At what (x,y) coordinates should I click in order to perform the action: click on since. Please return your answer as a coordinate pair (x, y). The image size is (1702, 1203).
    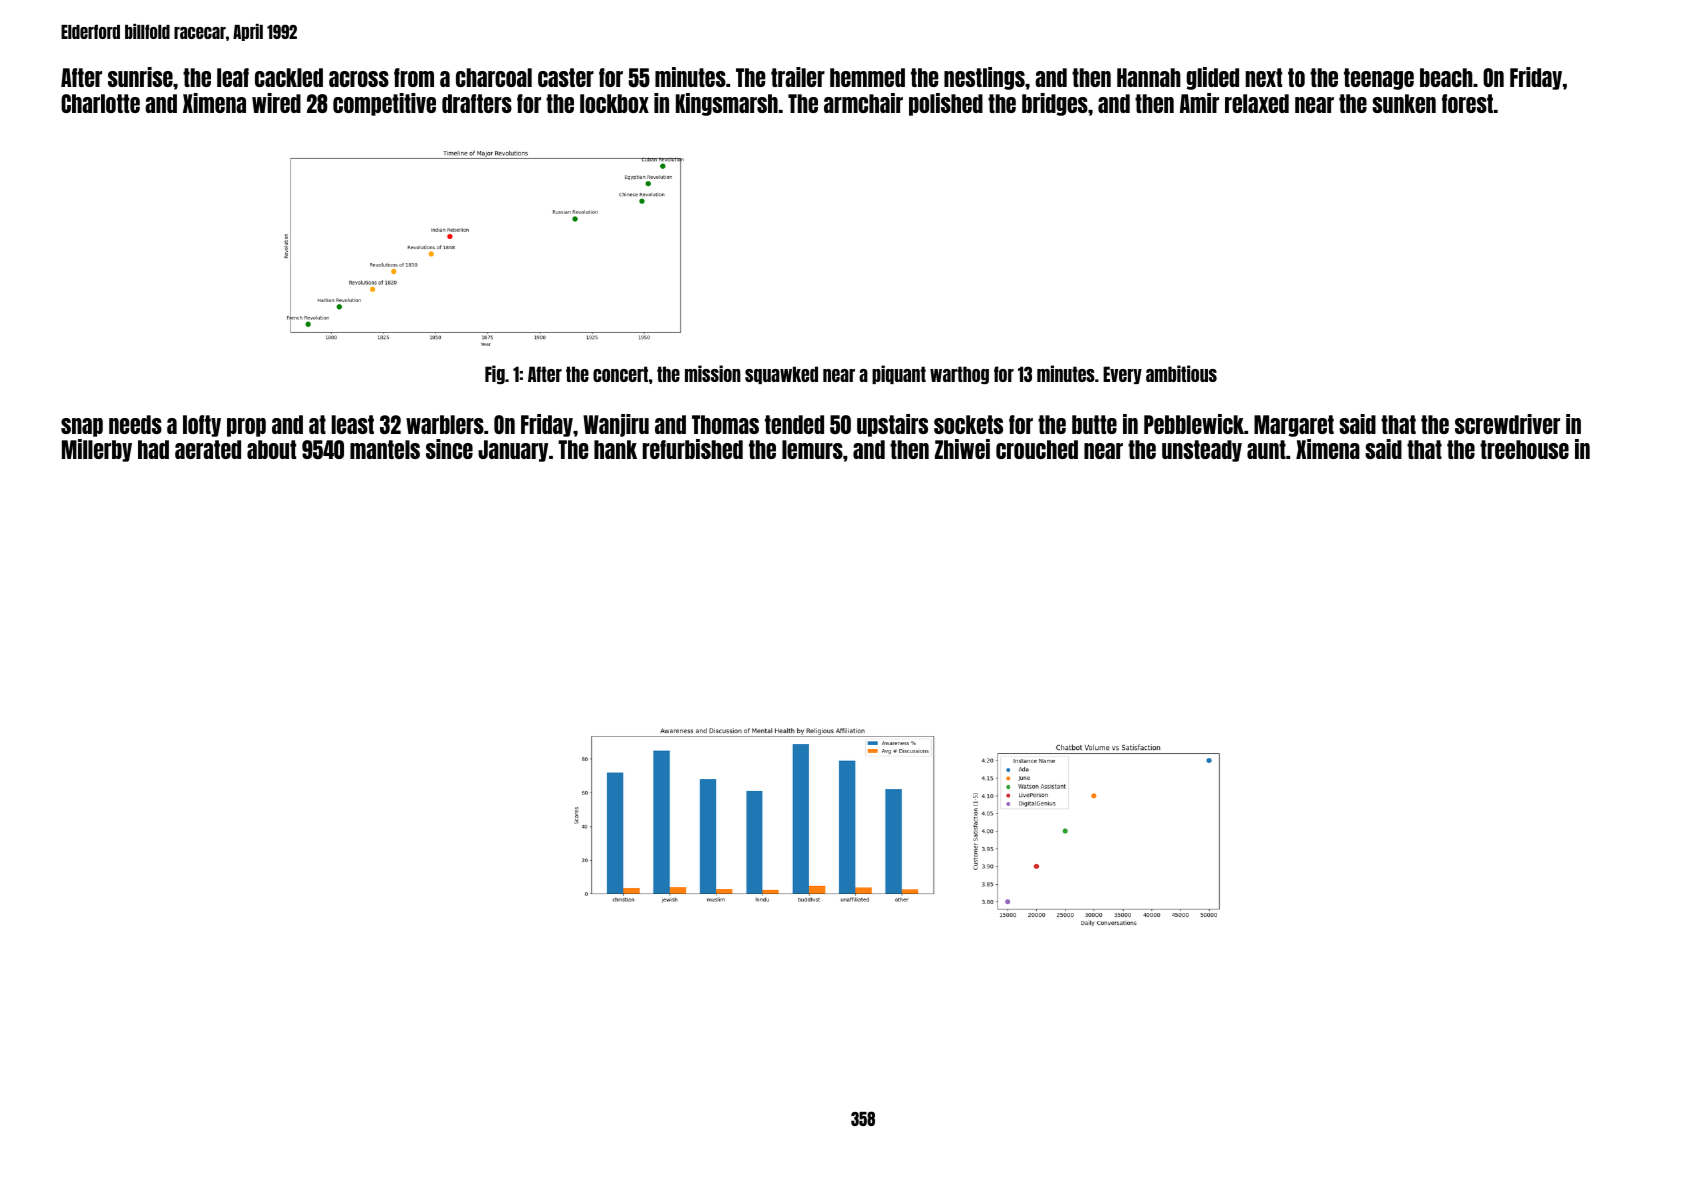
    Looking at the image, I should click on (449, 449).
